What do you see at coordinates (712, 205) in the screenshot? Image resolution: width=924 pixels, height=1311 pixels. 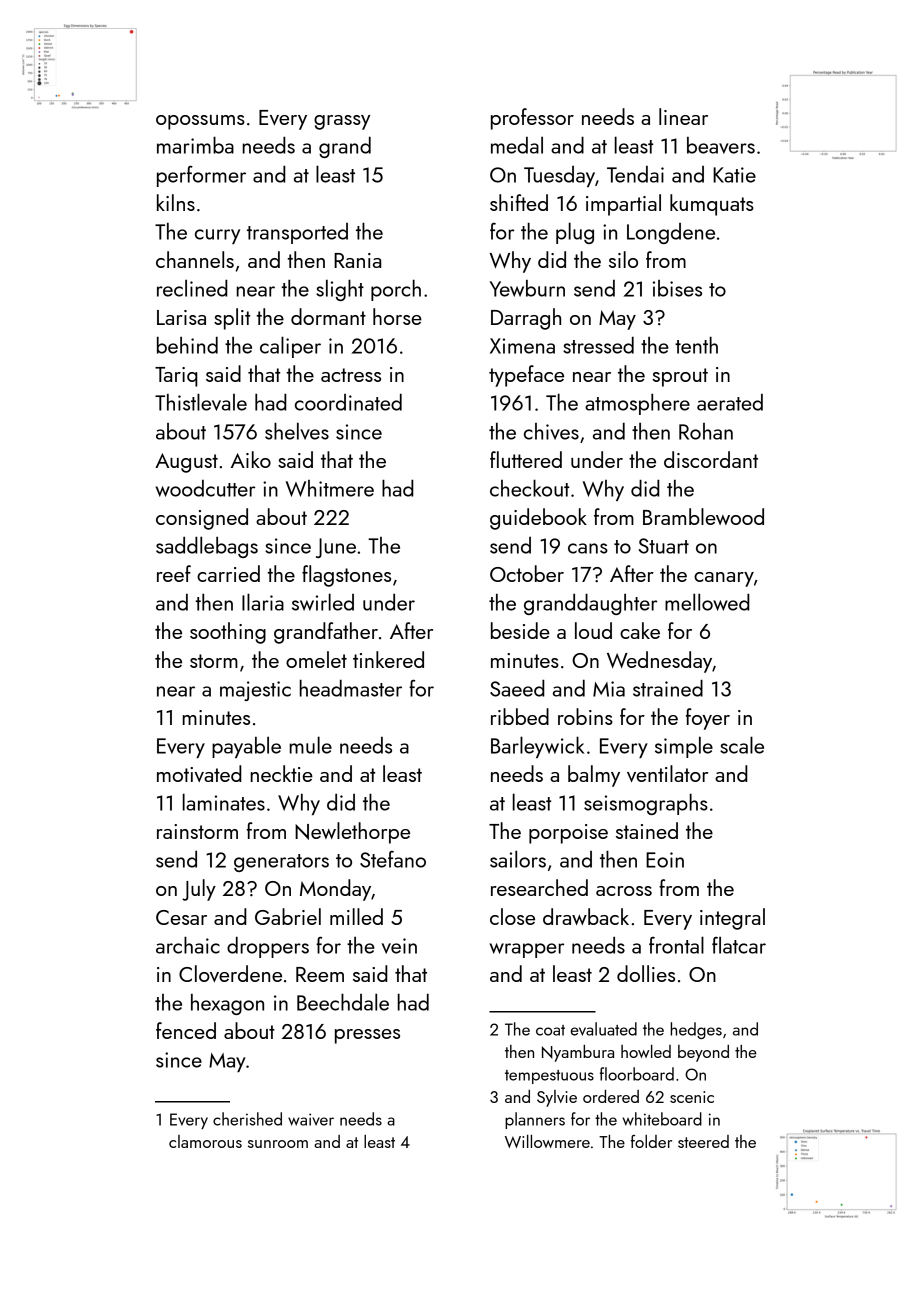 I see `kumquats` at bounding box center [712, 205].
